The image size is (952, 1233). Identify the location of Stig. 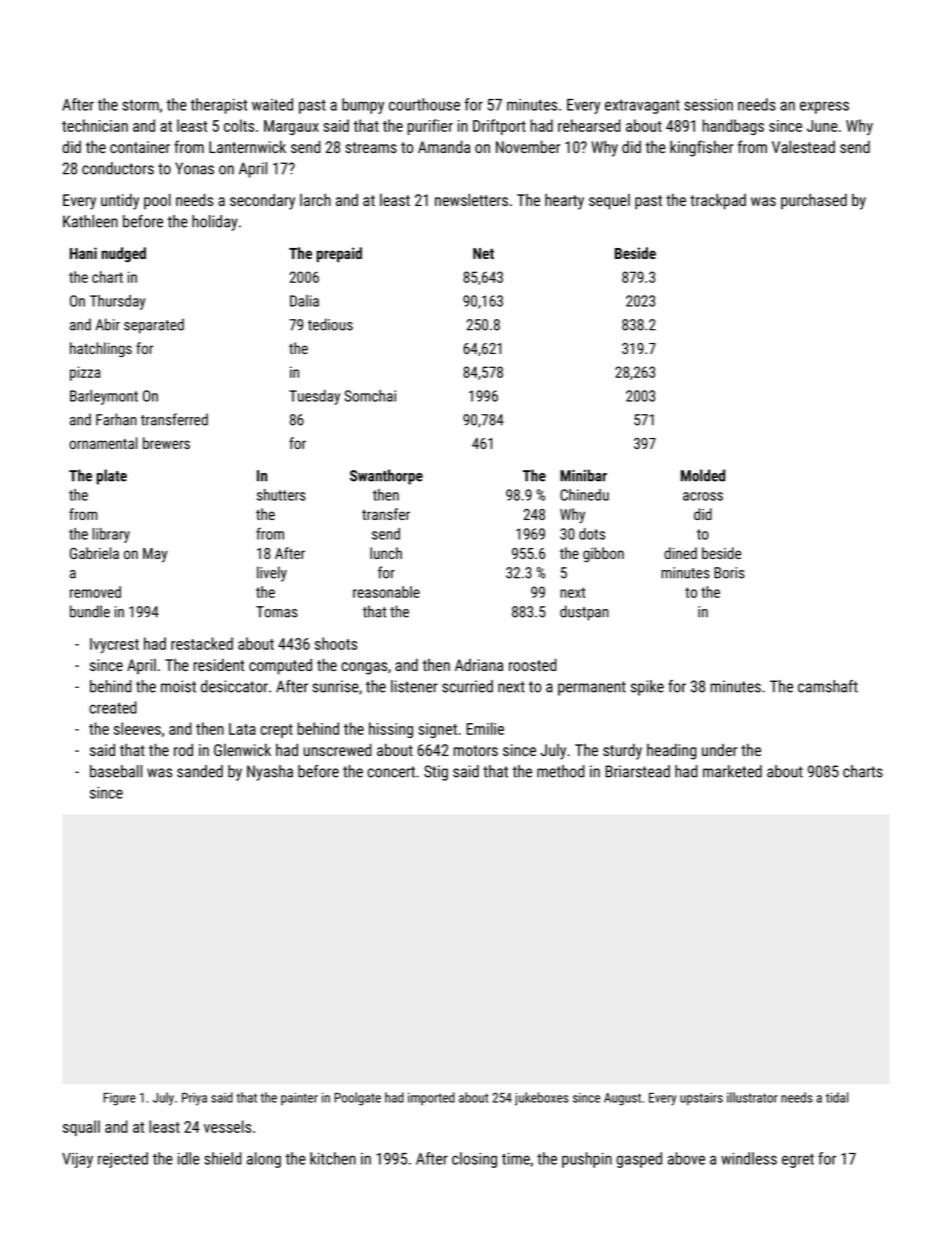
(436, 773).
